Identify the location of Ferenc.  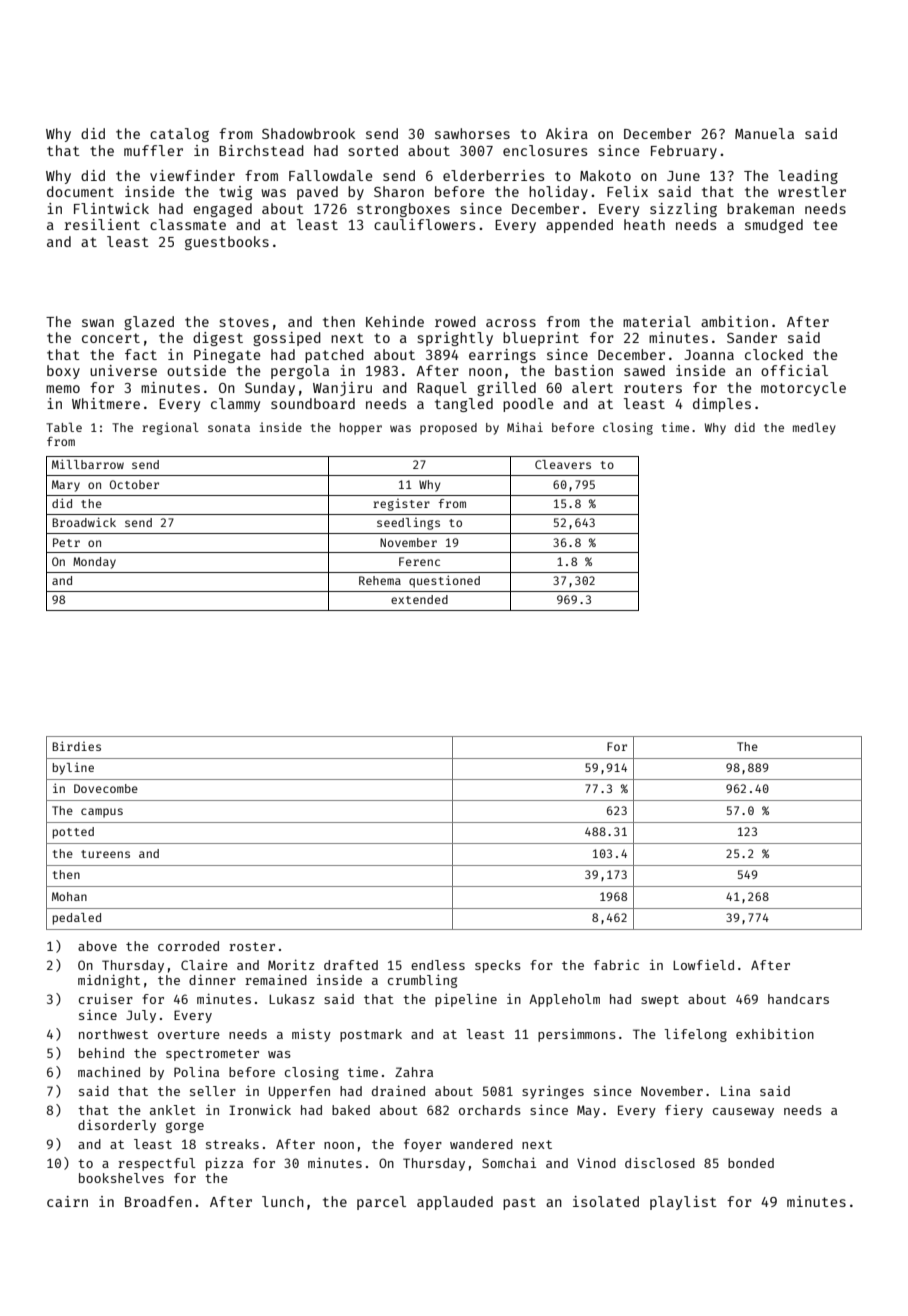
(419, 561).
